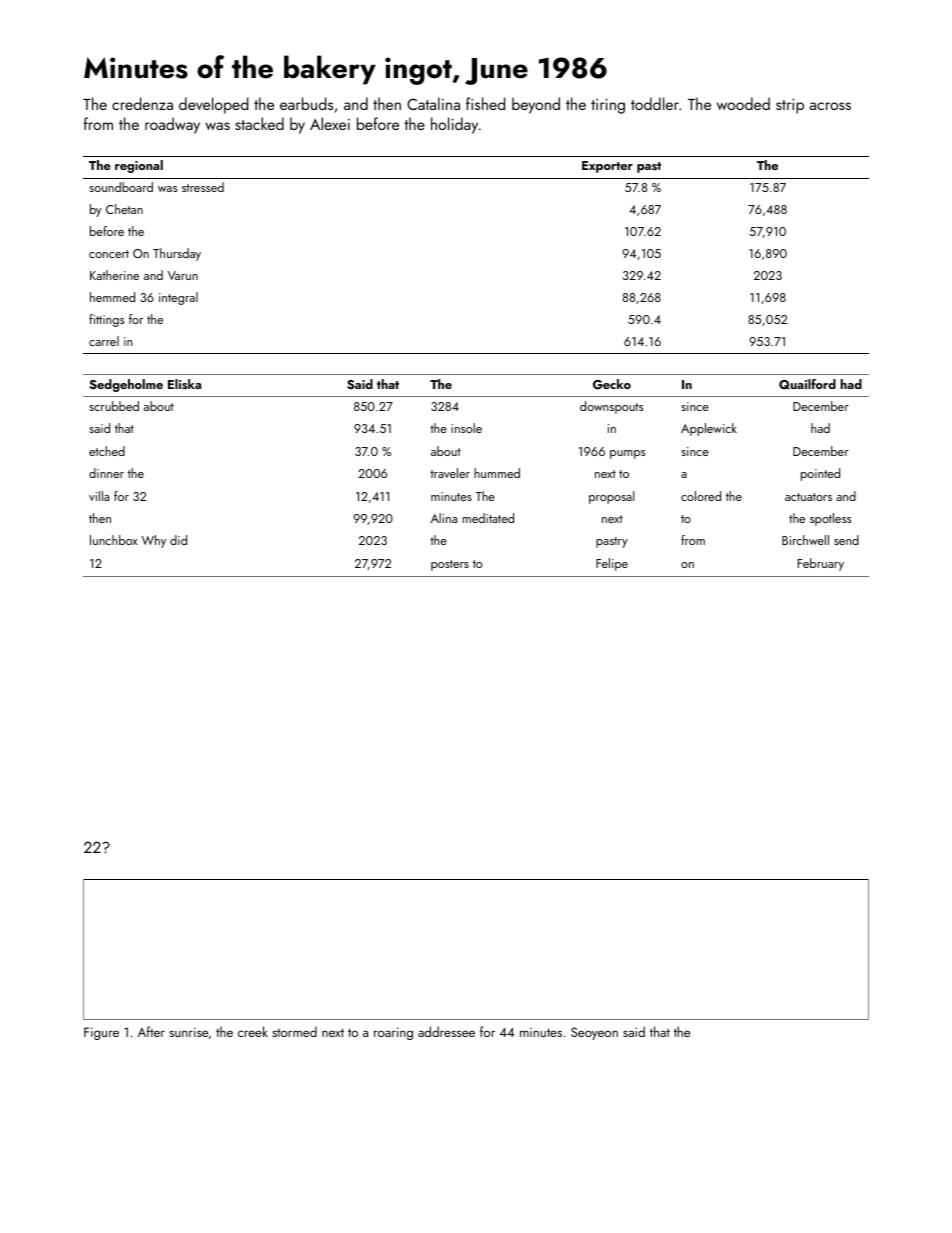 The width and height of the screenshot is (952, 1233). Describe the element at coordinates (450, 565) in the screenshot. I see `posters` at that location.
